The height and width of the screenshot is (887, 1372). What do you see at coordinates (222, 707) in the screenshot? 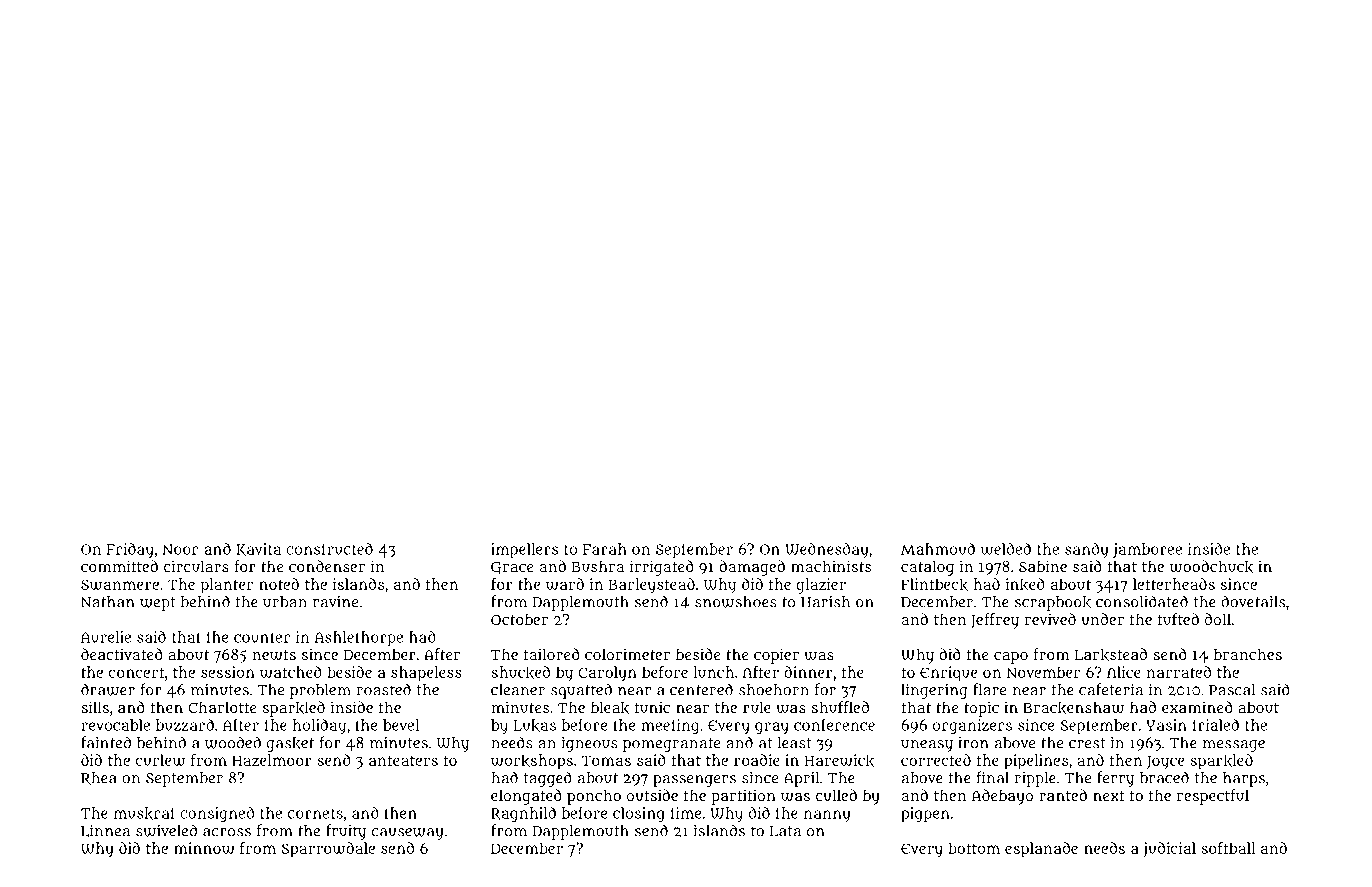
I see `Charlotte` at bounding box center [222, 707].
